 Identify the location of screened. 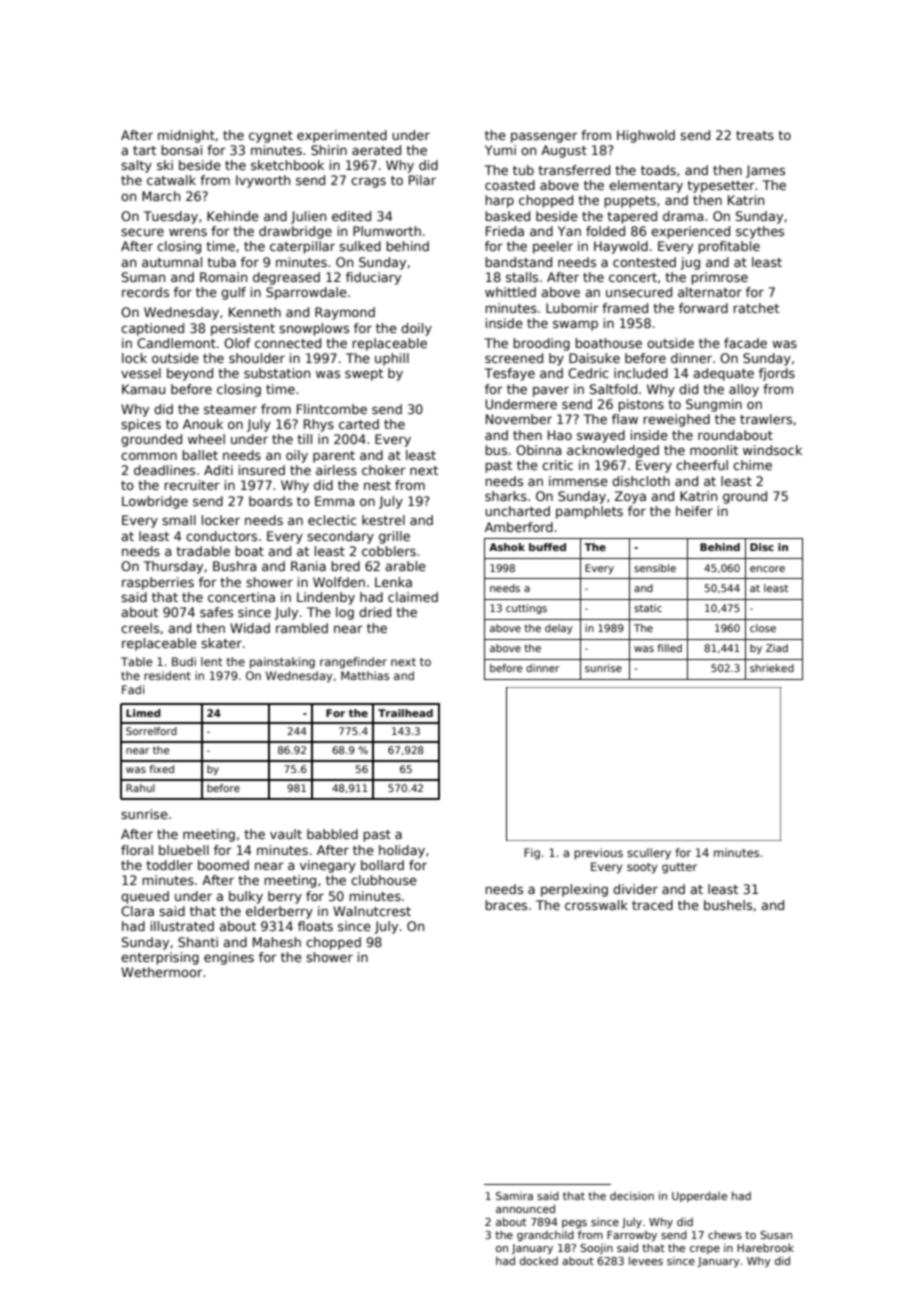
(514, 358).
